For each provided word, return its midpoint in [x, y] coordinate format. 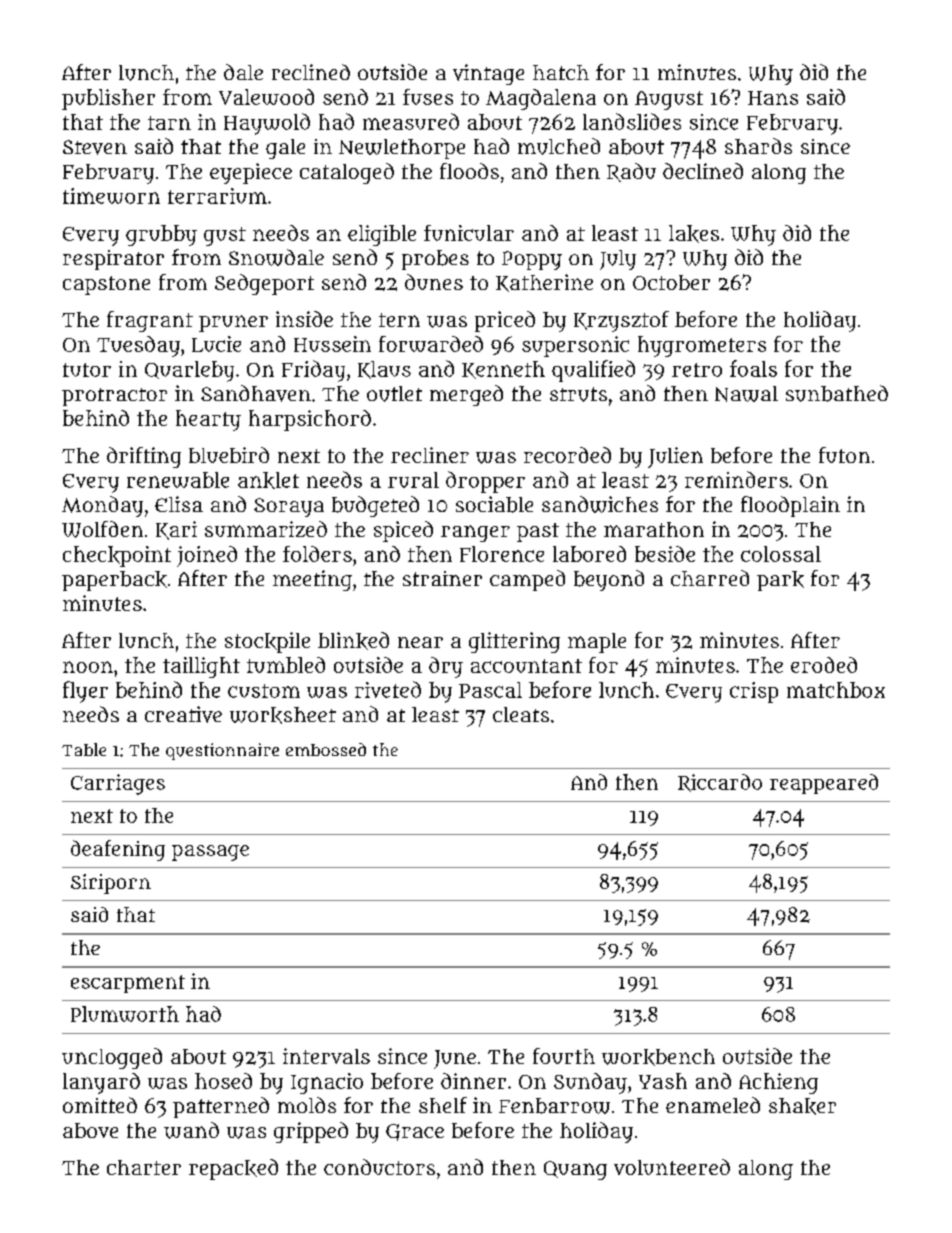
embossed [326, 749]
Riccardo [720, 783]
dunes [434, 282]
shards [758, 146]
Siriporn [111, 884]
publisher [108, 99]
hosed [223, 1081]
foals [753, 368]
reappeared [824, 784]
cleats [521, 714]
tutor [87, 370]
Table [84, 749]
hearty [208, 420]
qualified [593, 371]
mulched [559, 146]
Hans [773, 98]
